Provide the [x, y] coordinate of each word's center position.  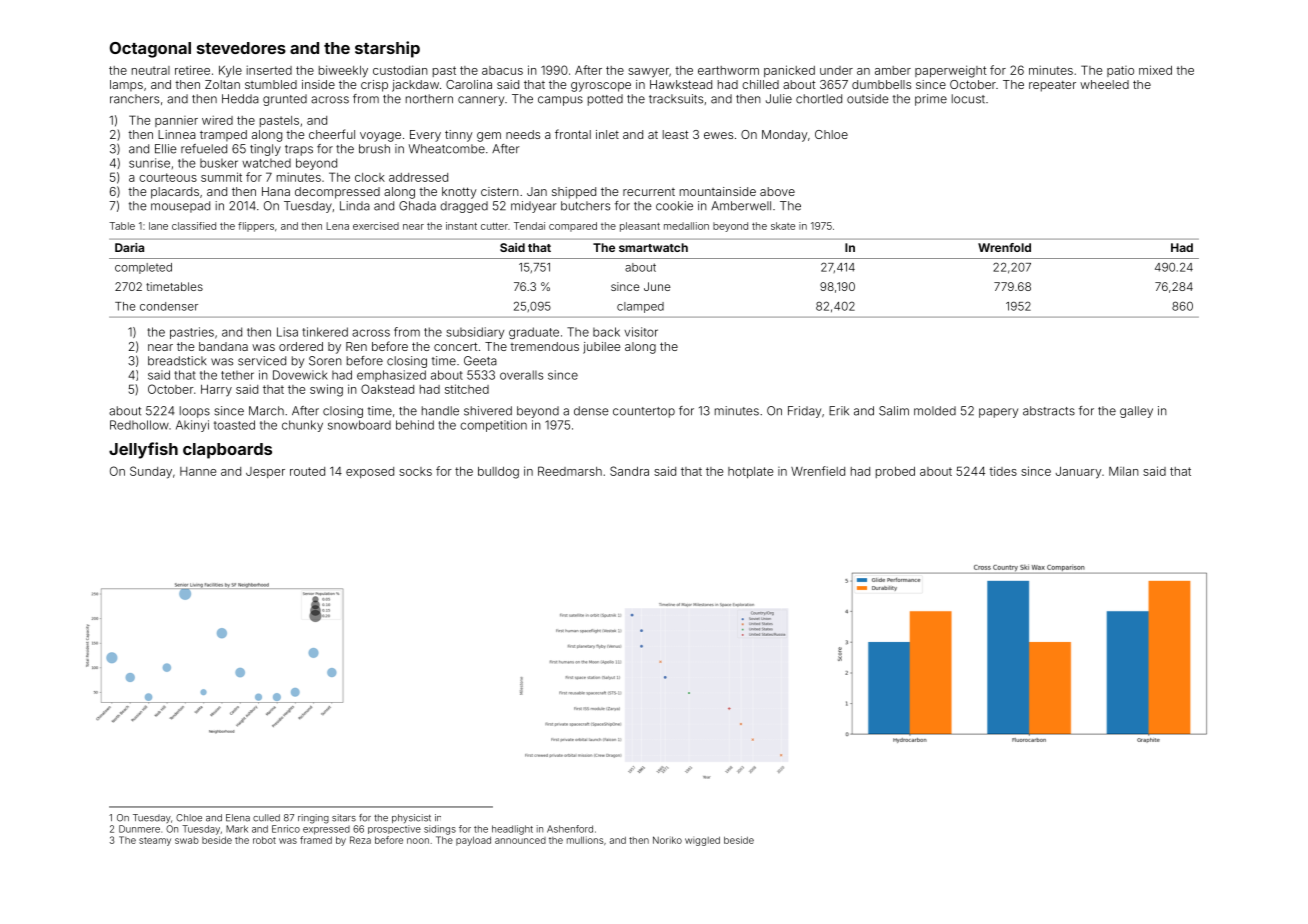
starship [387, 49]
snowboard [359, 425]
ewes [718, 135]
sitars [344, 818]
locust [968, 99]
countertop [644, 412]
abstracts [1049, 411]
